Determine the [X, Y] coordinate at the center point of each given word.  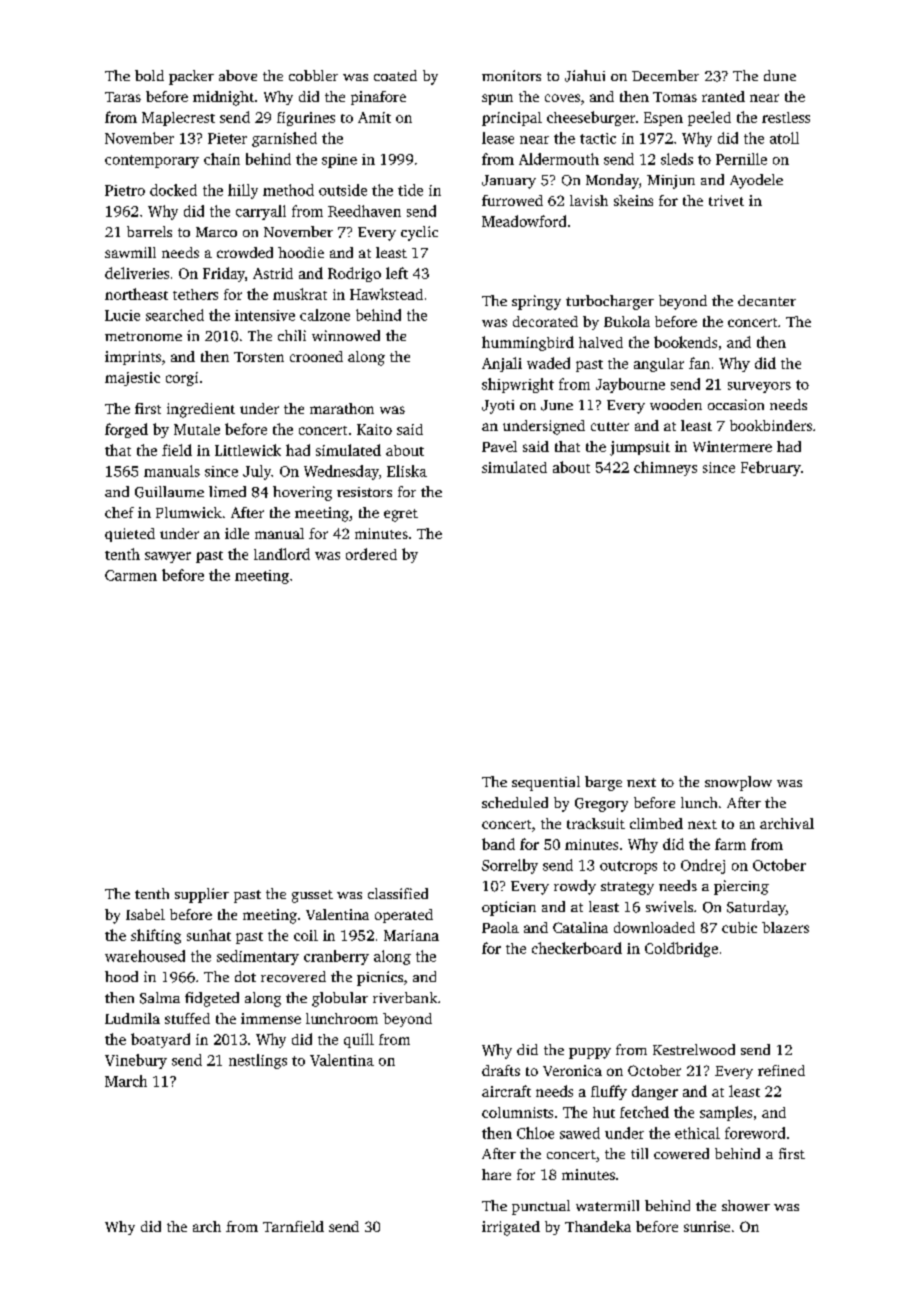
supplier [202, 895]
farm [730, 844]
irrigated [511, 1228]
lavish [589, 200]
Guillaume [169, 492]
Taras [123, 97]
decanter [767, 300]
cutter [610, 426]
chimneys [665, 468]
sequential [546, 783]
